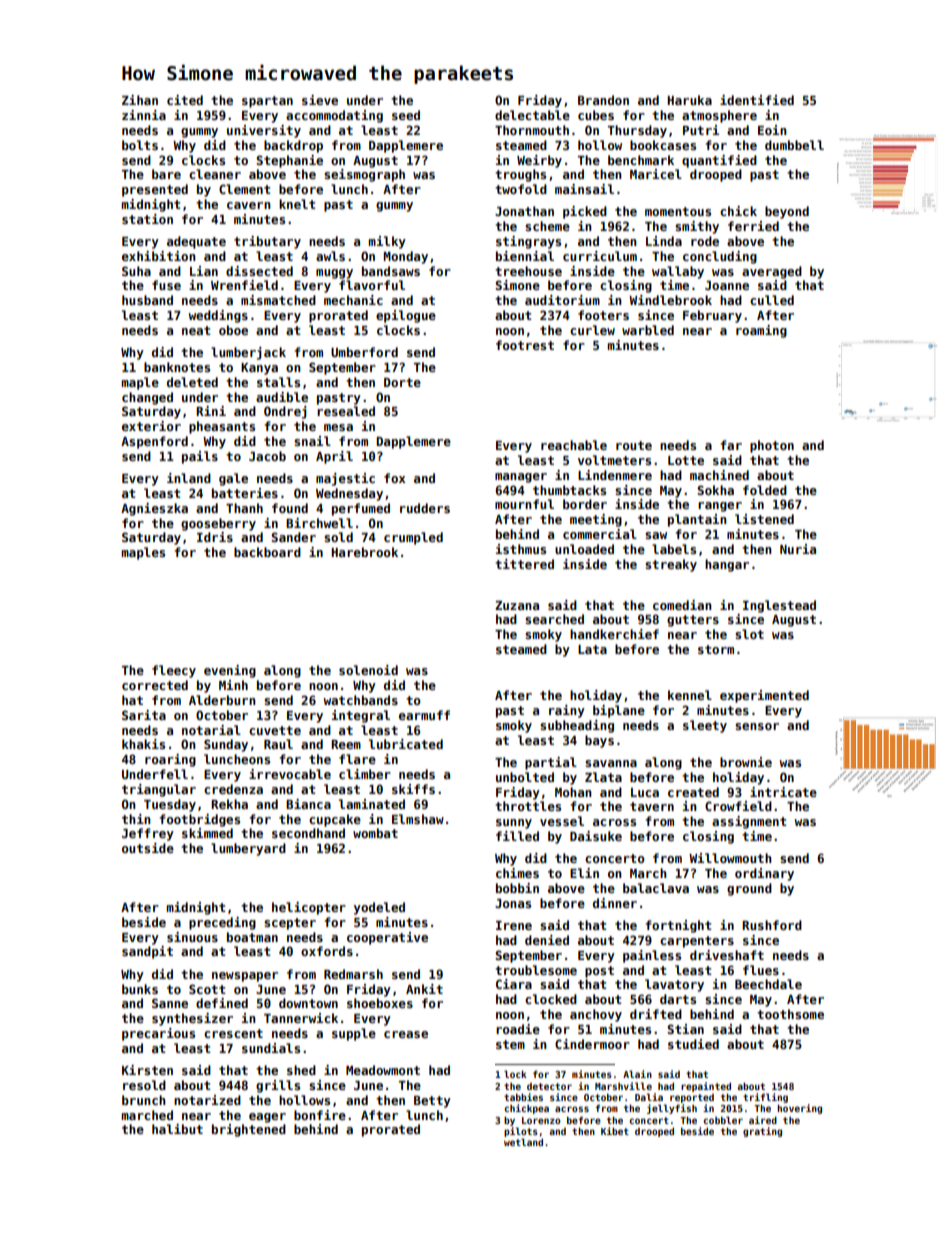  Describe the element at coordinates (267, 1118) in the screenshot. I see `eager` at that location.
